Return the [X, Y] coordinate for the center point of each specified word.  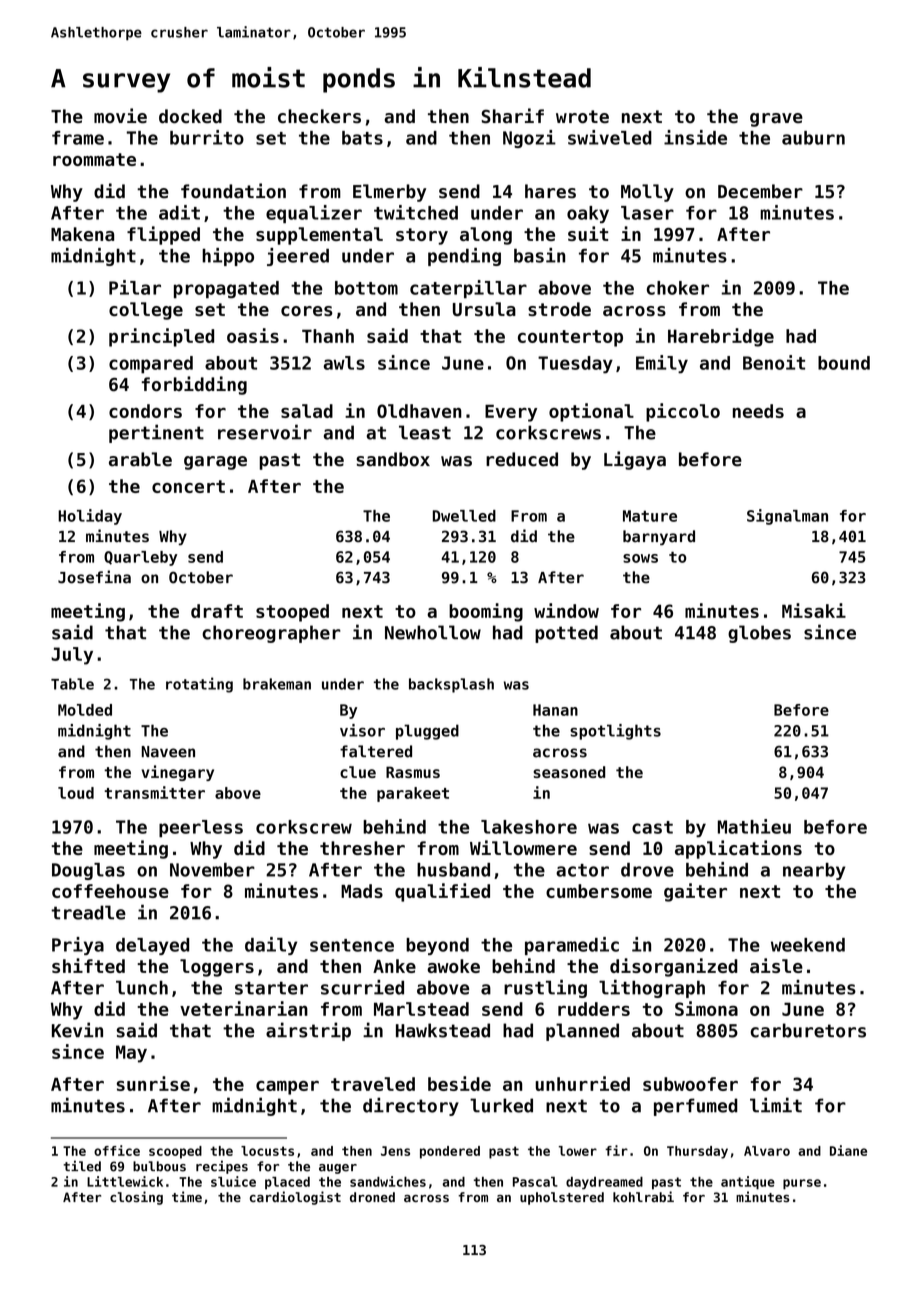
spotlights [615, 732]
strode [559, 309]
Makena [82, 234]
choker [678, 288]
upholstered [562, 1198]
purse [802, 1184]
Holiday [90, 517]
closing [136, 1198]
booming [486, 612]
